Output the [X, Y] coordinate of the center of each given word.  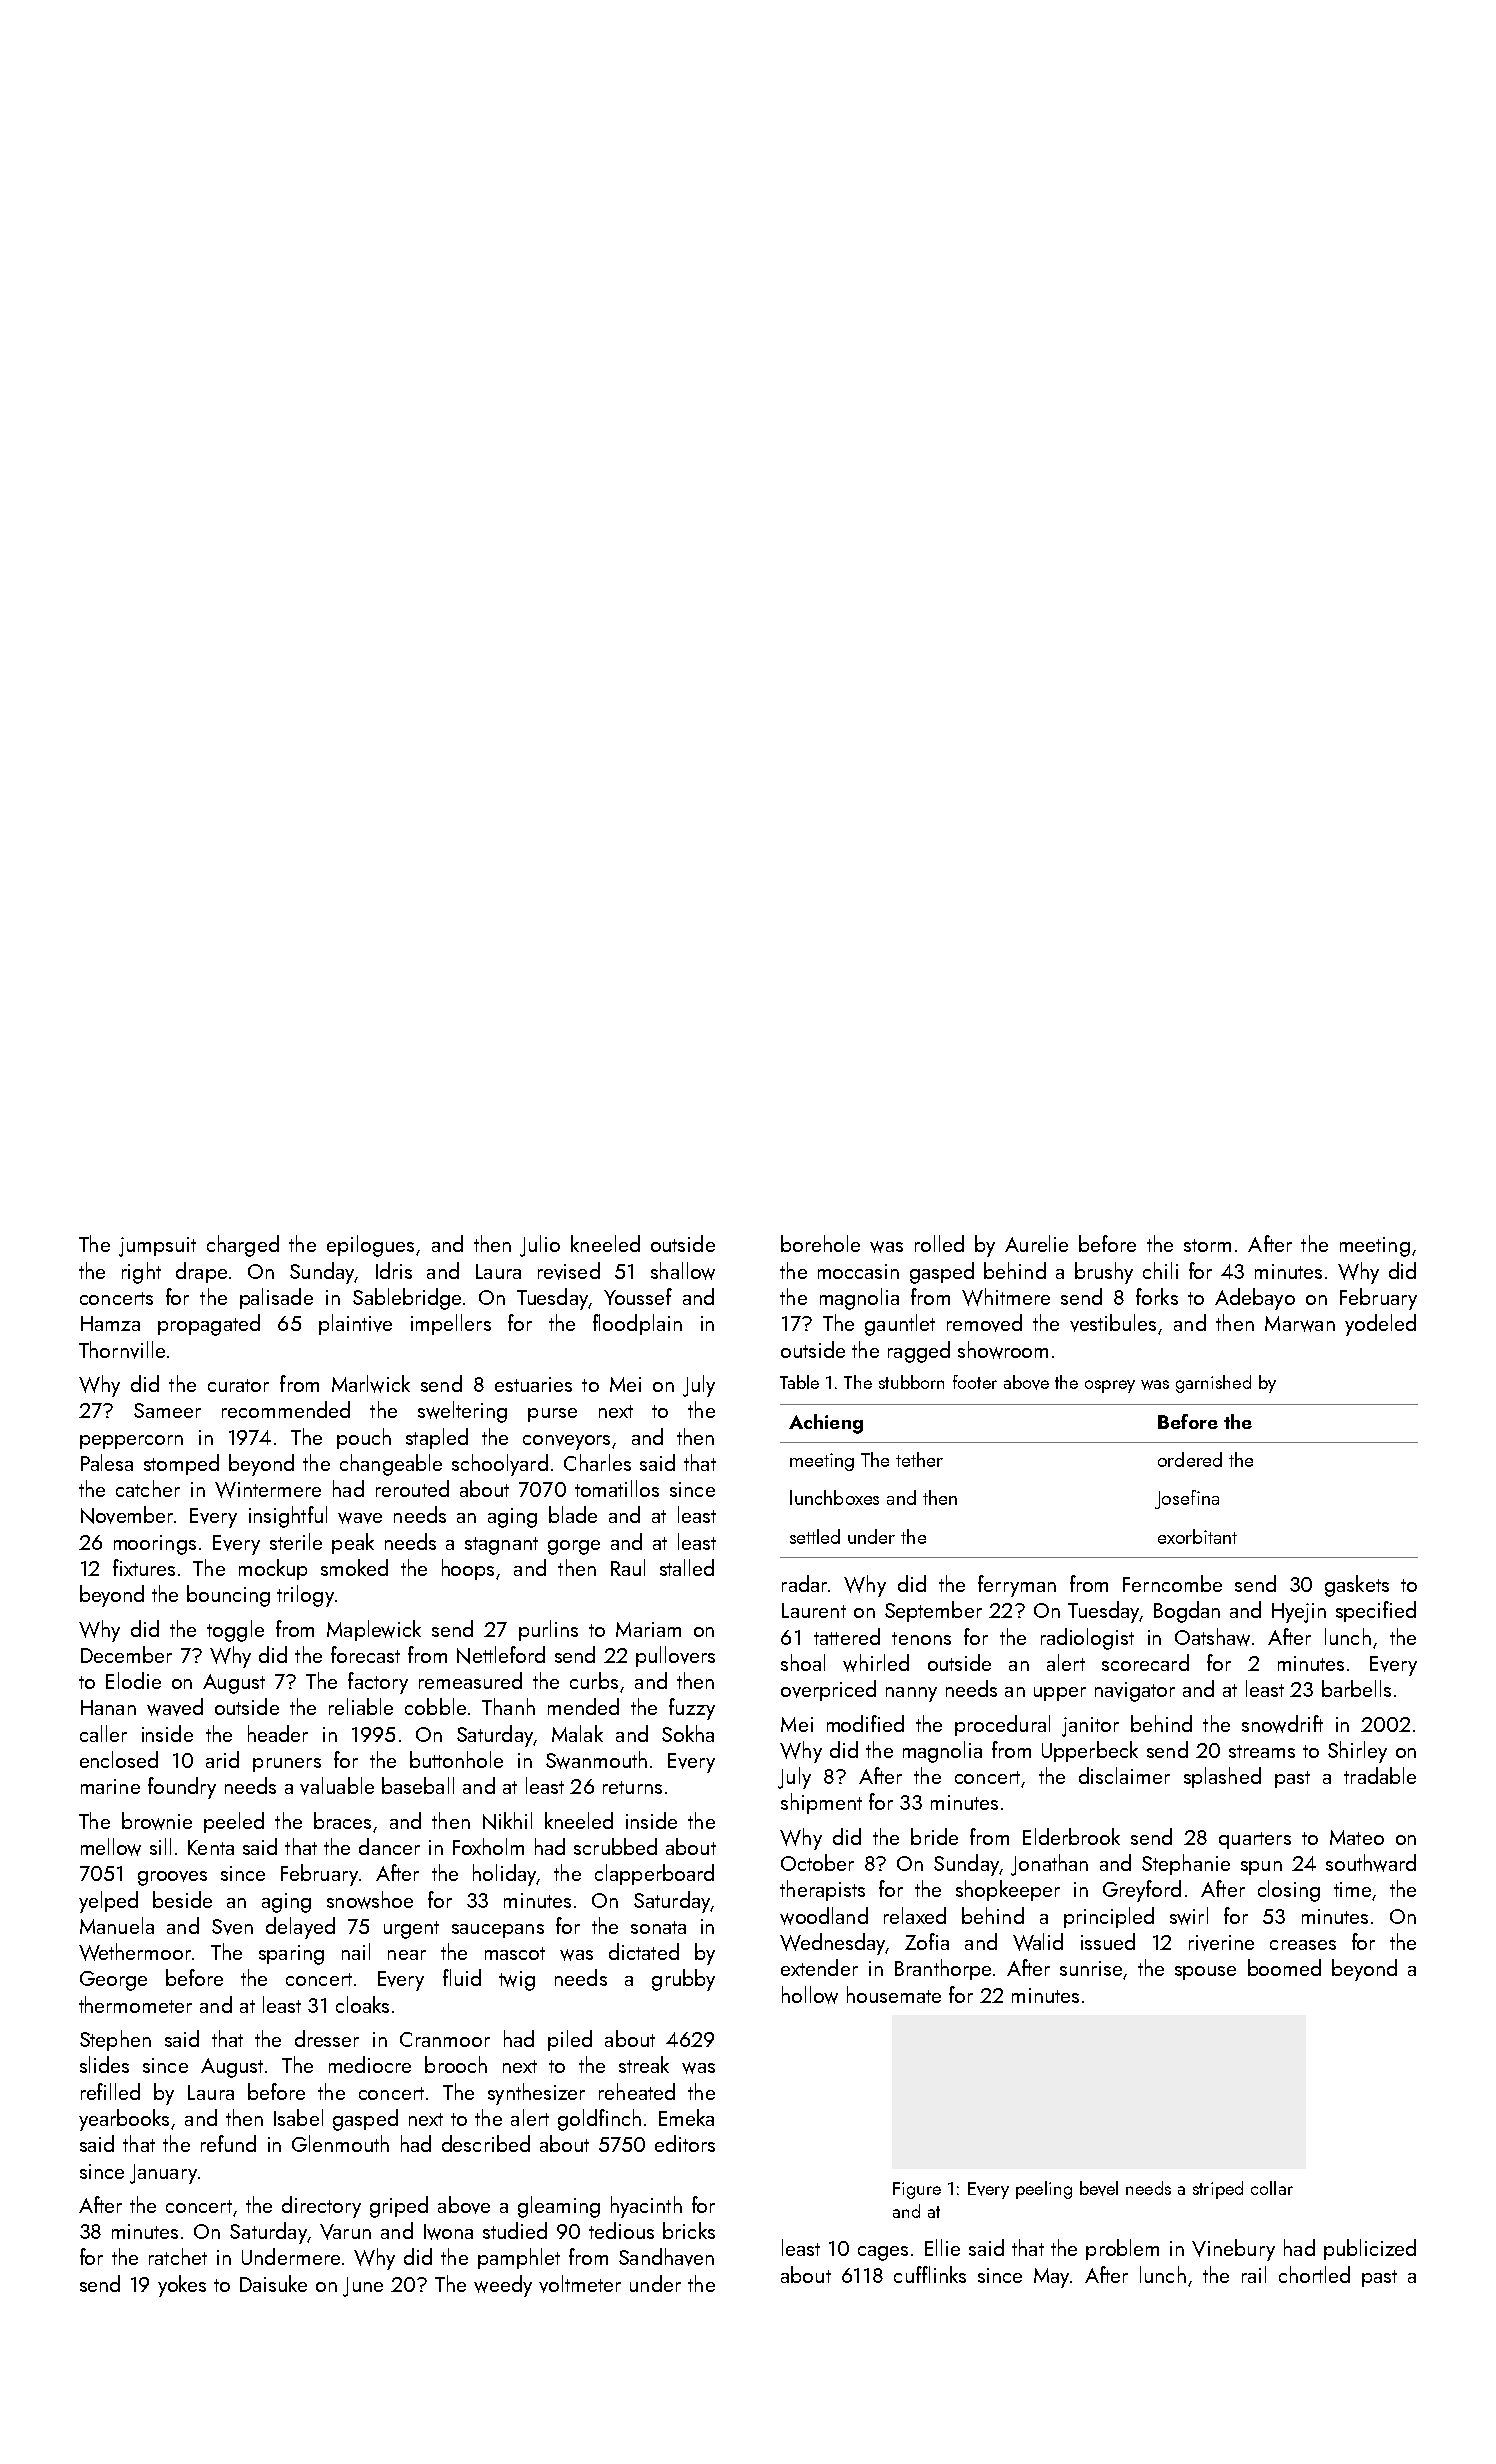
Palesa [107, 1462]
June [363, 2287]
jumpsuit [157, 1247]
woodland [824, 1916]
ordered [1190, 1459]
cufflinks [930, 2274]
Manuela [117, 1925]
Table [799, 1382]
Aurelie [1036, 1243]
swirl [1189, 1916]
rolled [939, 1243]
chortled [1314, 2274]
